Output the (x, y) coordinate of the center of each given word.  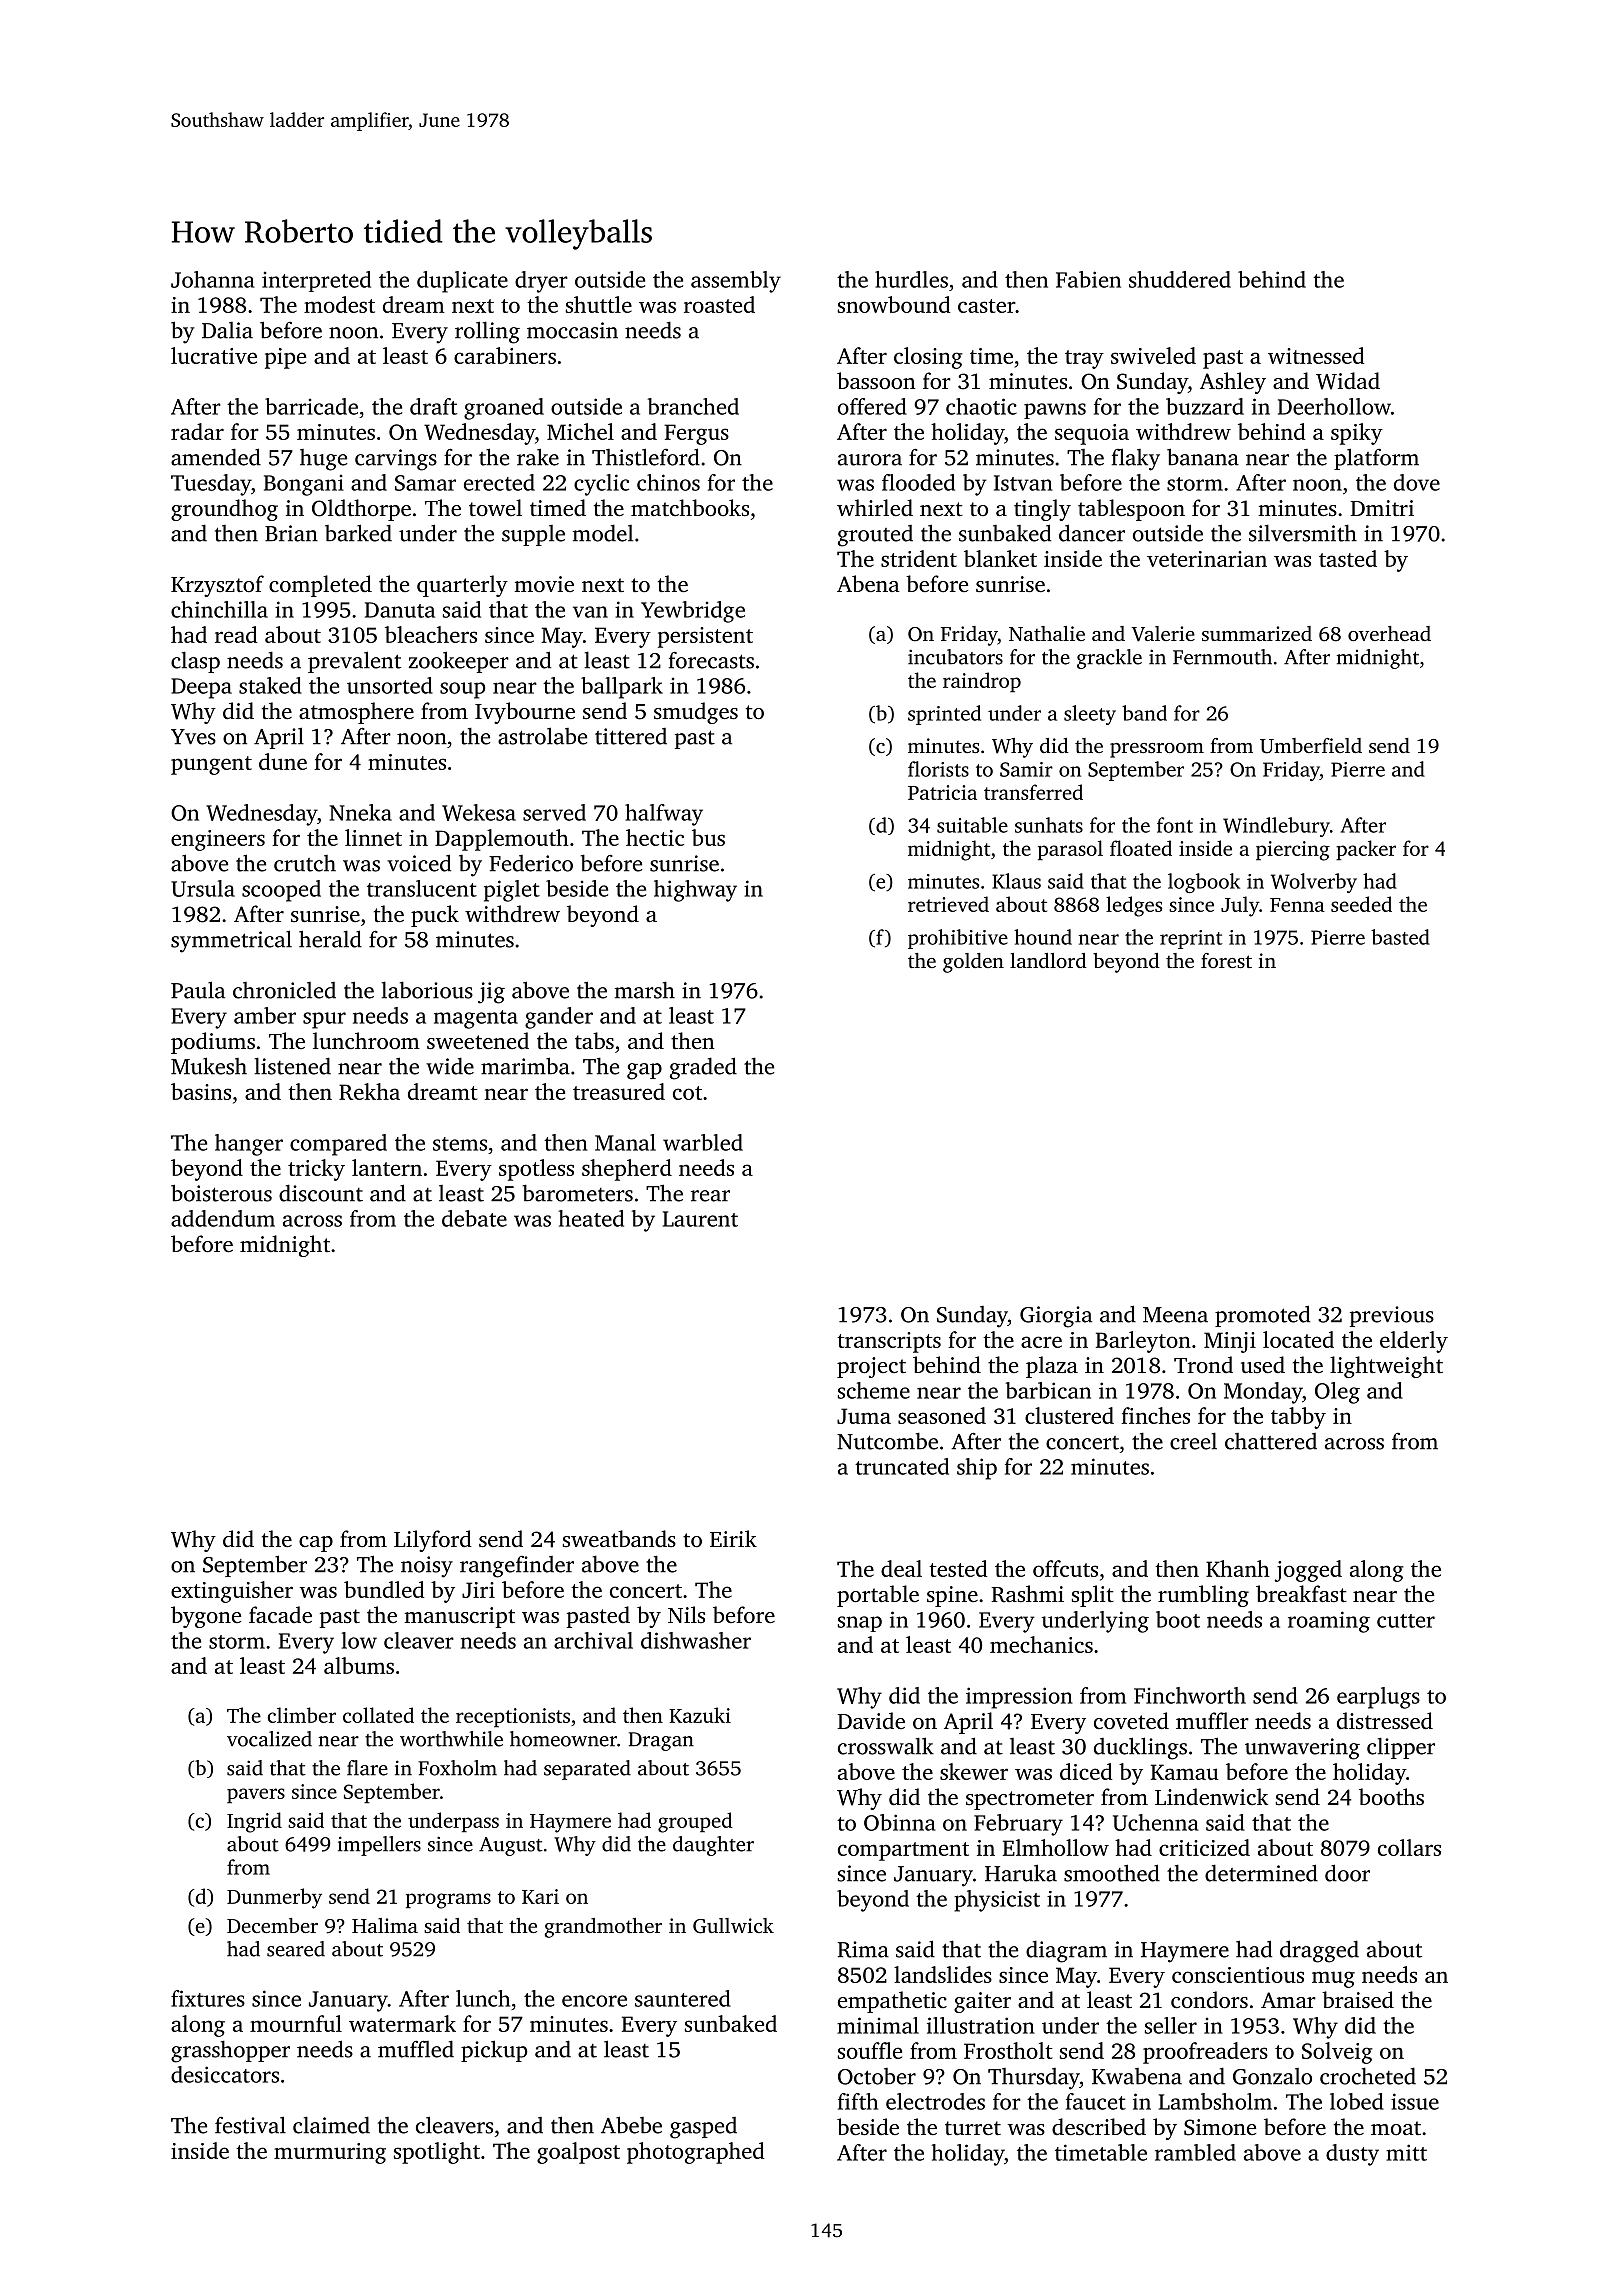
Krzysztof (217, 586)
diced (1086, 1771)
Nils (686, 1614)
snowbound (894, 304)
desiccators (225, 2074)
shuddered (1180, 279)
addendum (223, 1218)
